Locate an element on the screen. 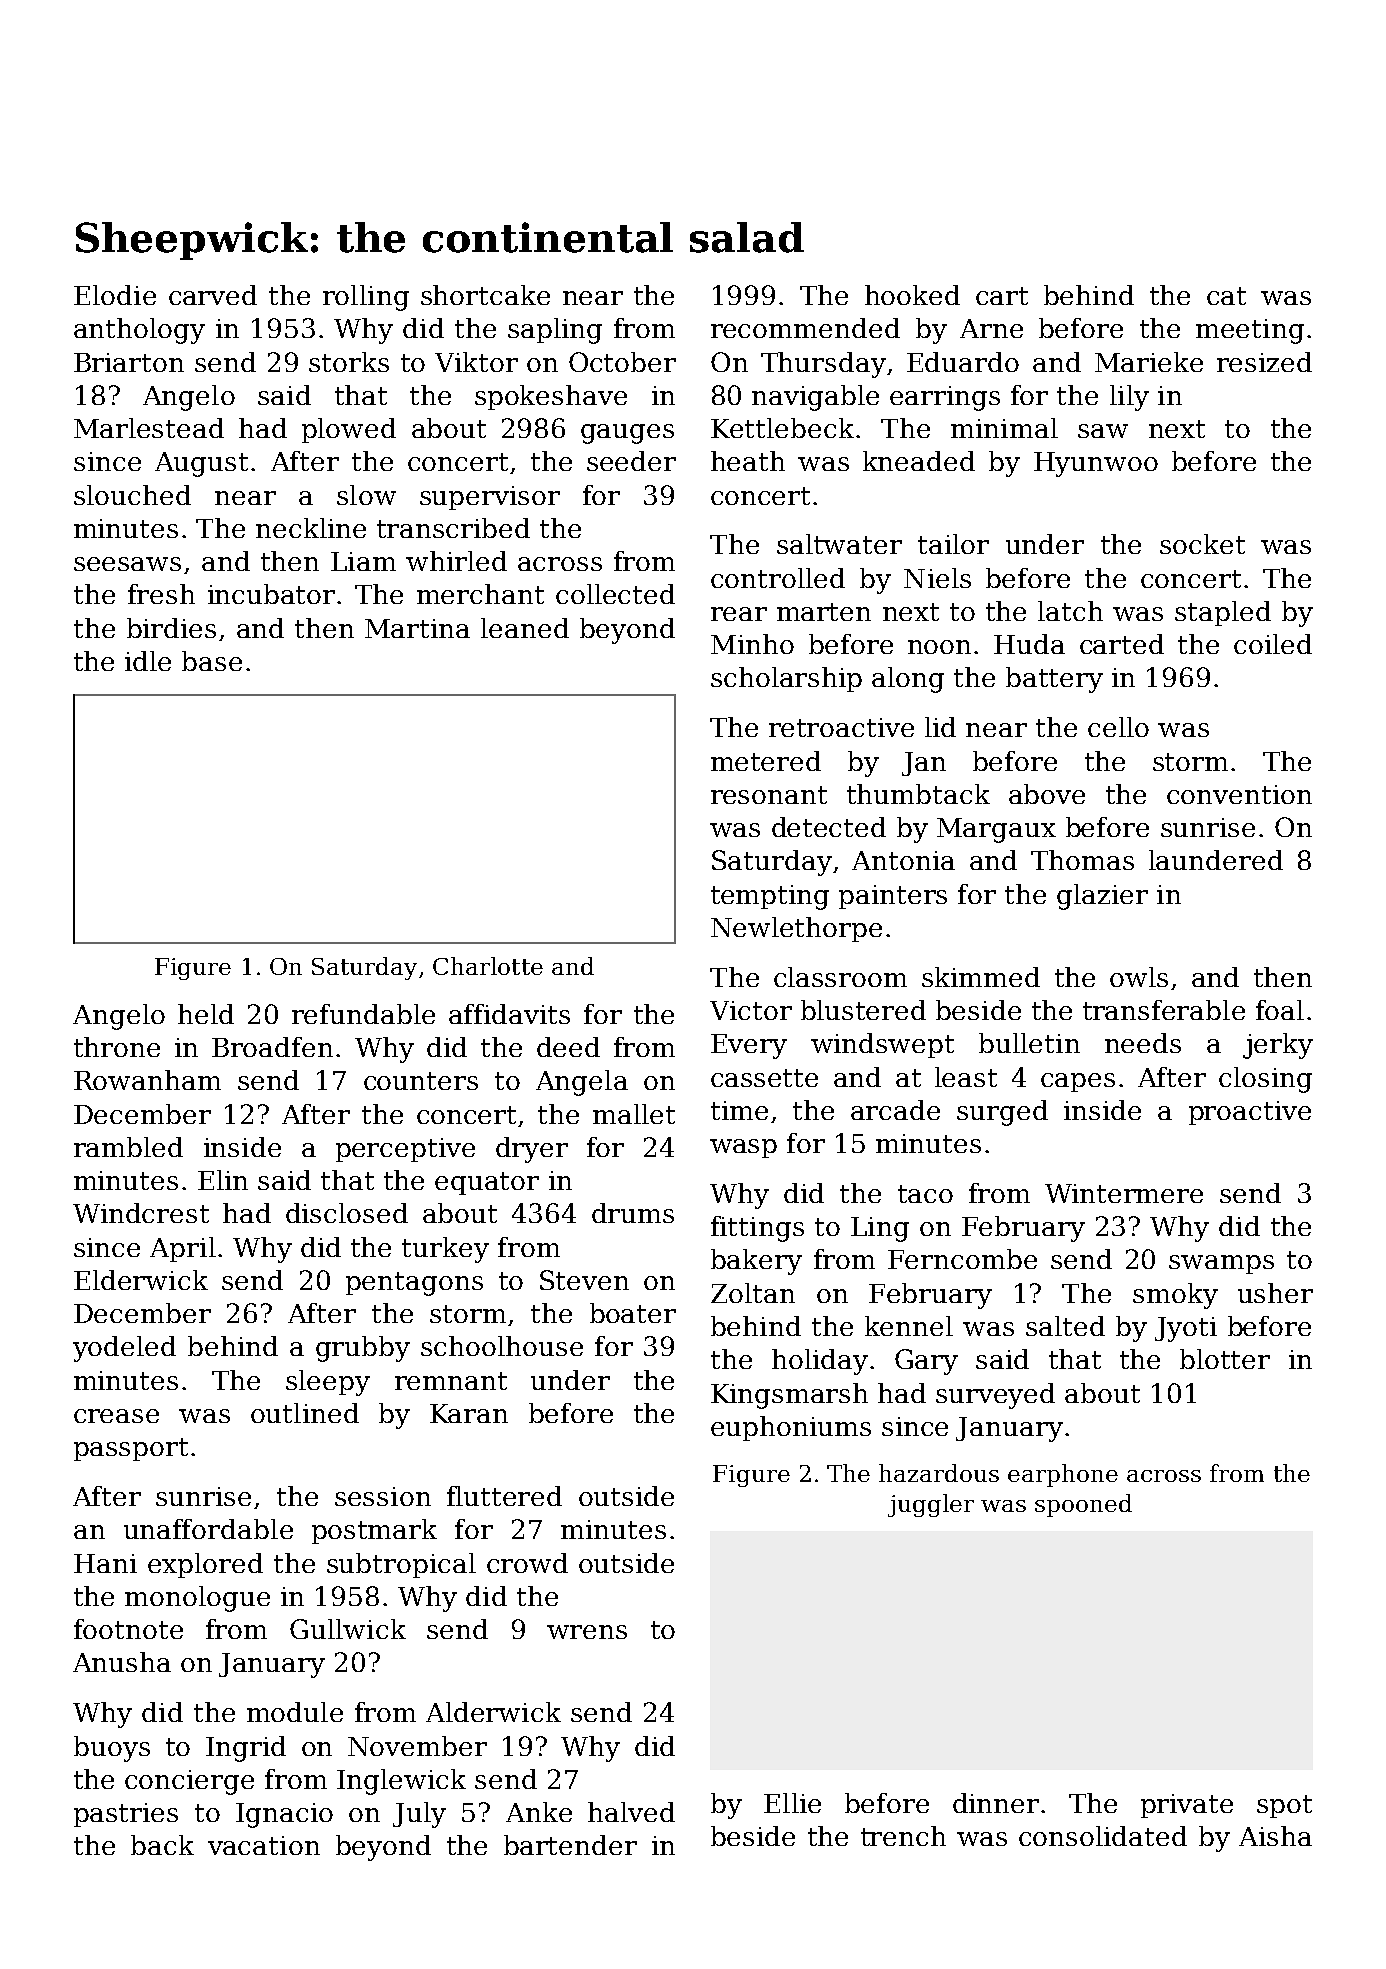  Thursday is located at coordinates (823, 365).
